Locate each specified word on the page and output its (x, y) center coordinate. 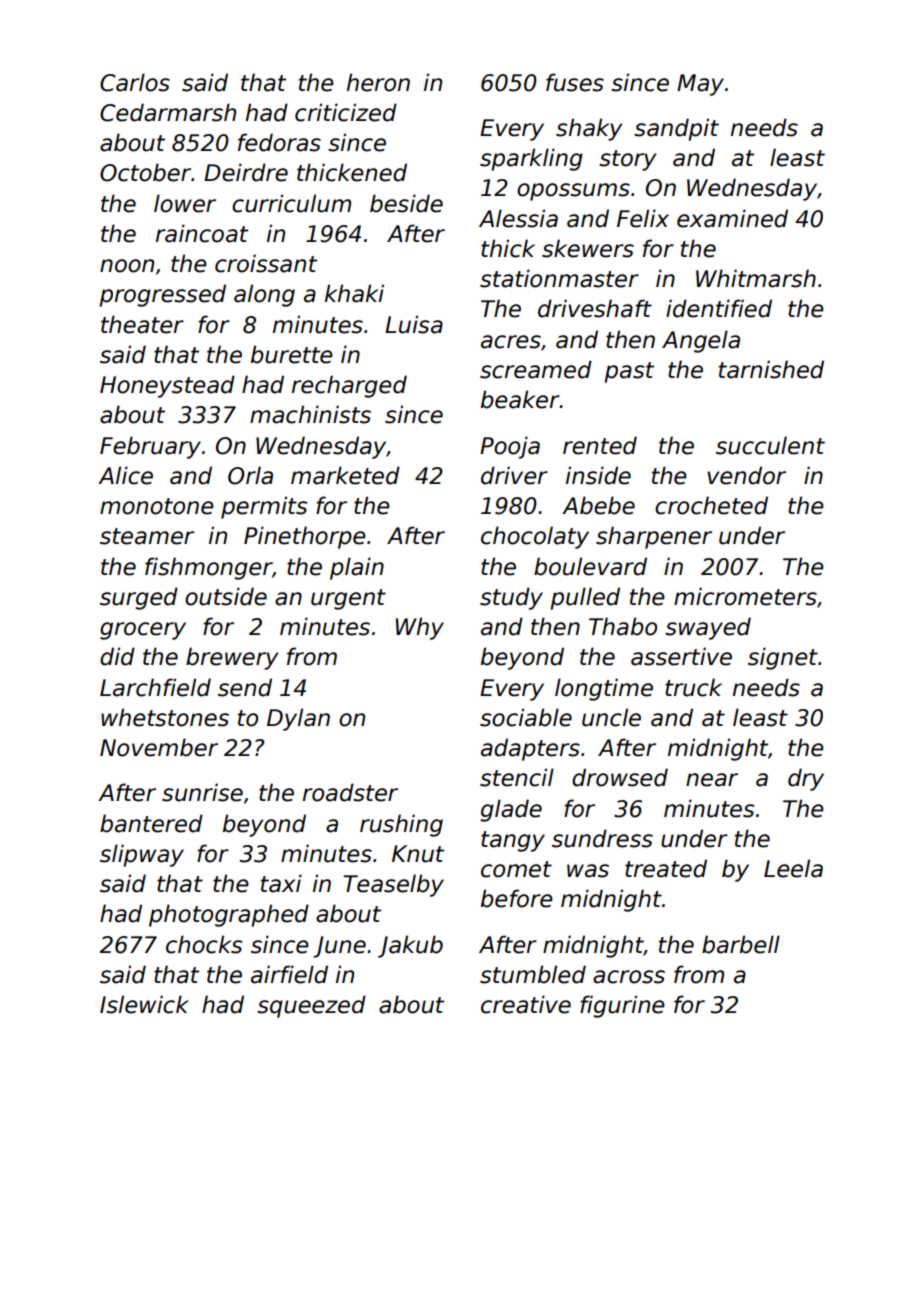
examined (732, 218)
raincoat (202, 233)
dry (806, 779)
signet (783, 658)
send (245, 687)
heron (378, 82)
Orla (250, 475)
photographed (229, 915)
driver (514, 475)
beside (406, 203)
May (700, 85)
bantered (151, 823)
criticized (346, 112)
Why (420, 628)
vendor (746, 475)
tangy (513, 841)
